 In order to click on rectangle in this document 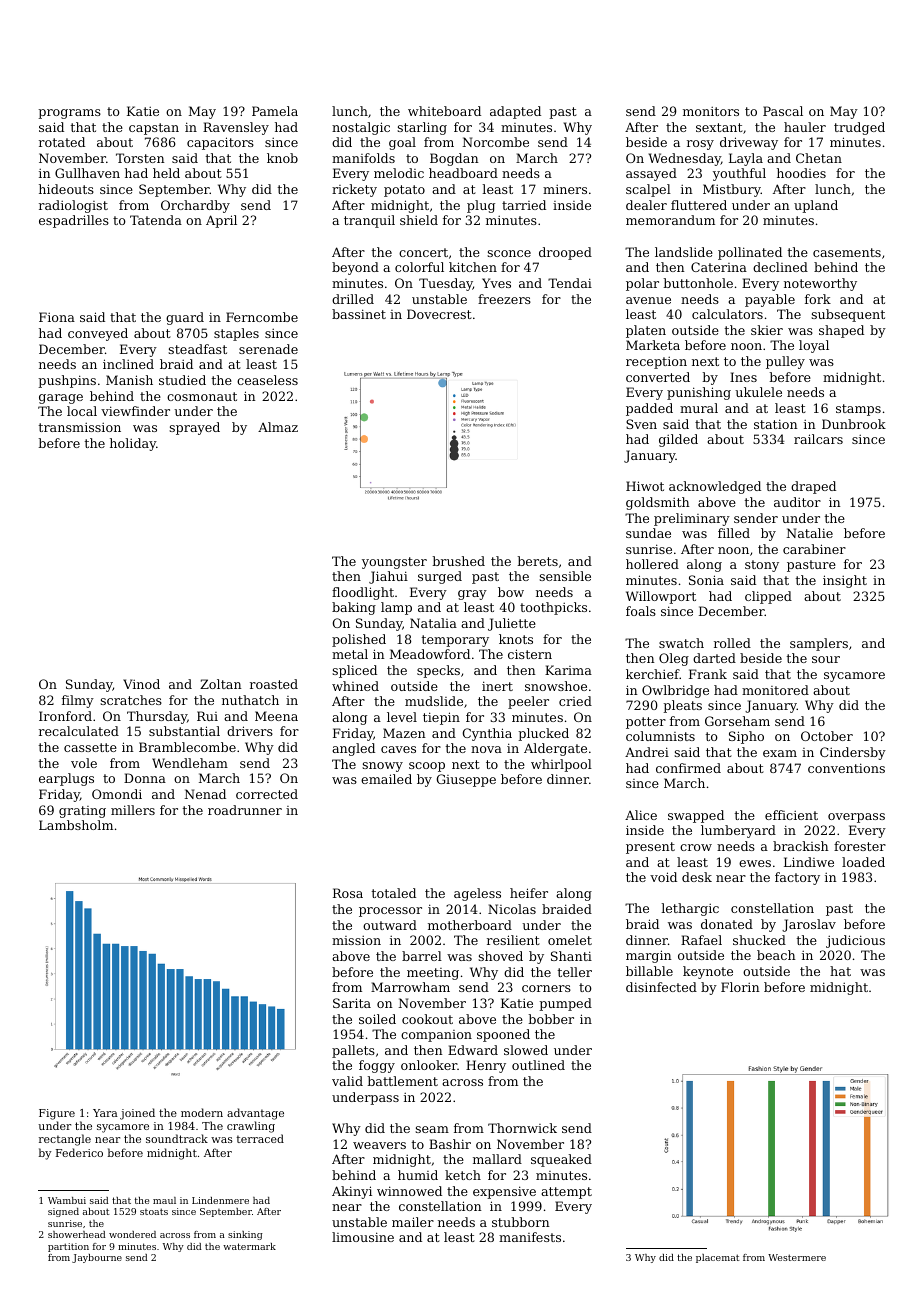, I will do `click(65, 1140)`.
